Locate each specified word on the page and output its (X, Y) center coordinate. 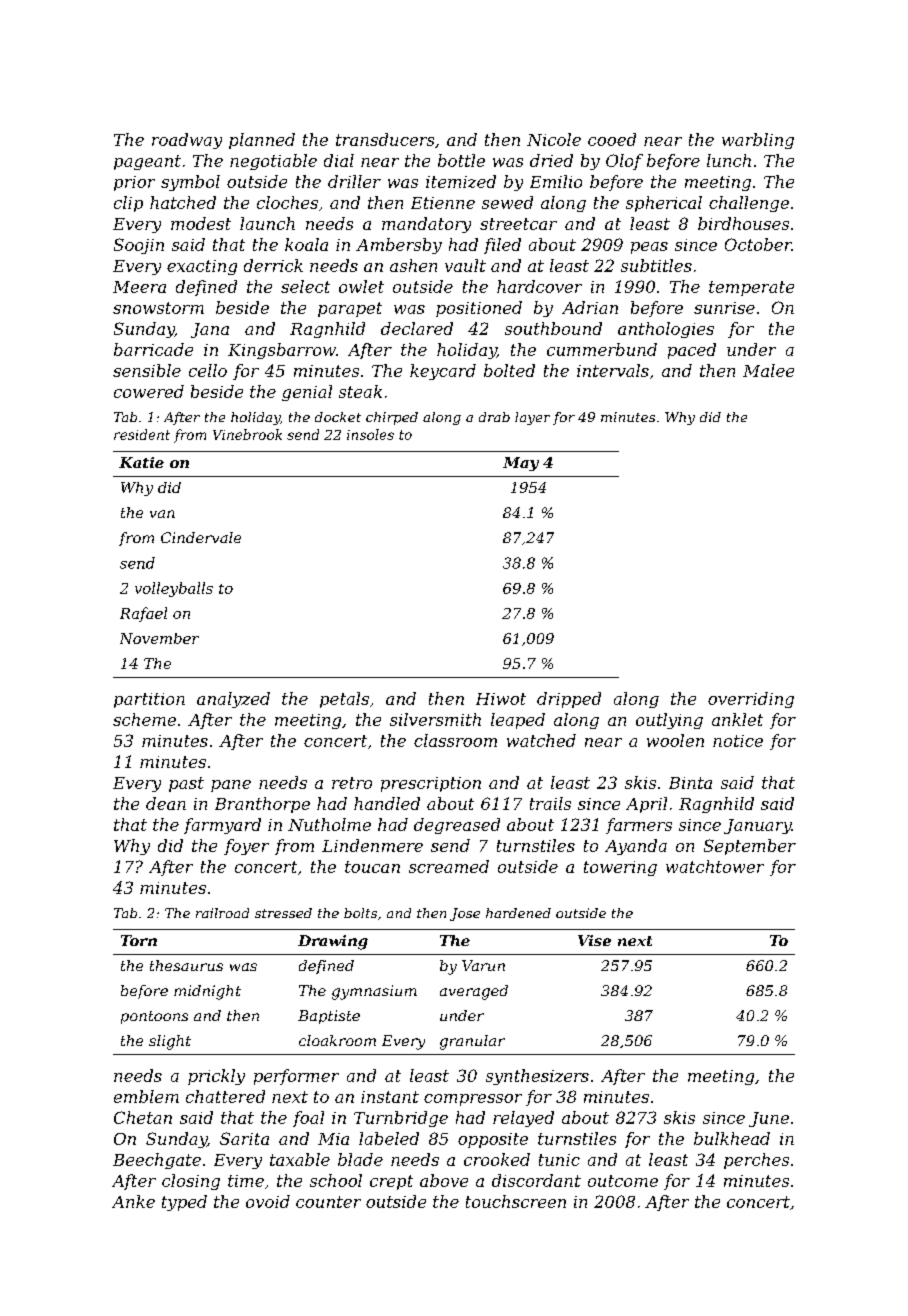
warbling (758, 141)
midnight (207, 992)
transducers (385, 139)
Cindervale (201, 537)
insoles (370, 434)
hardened (518, 913)
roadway (187, 141)
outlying (669, 721)
